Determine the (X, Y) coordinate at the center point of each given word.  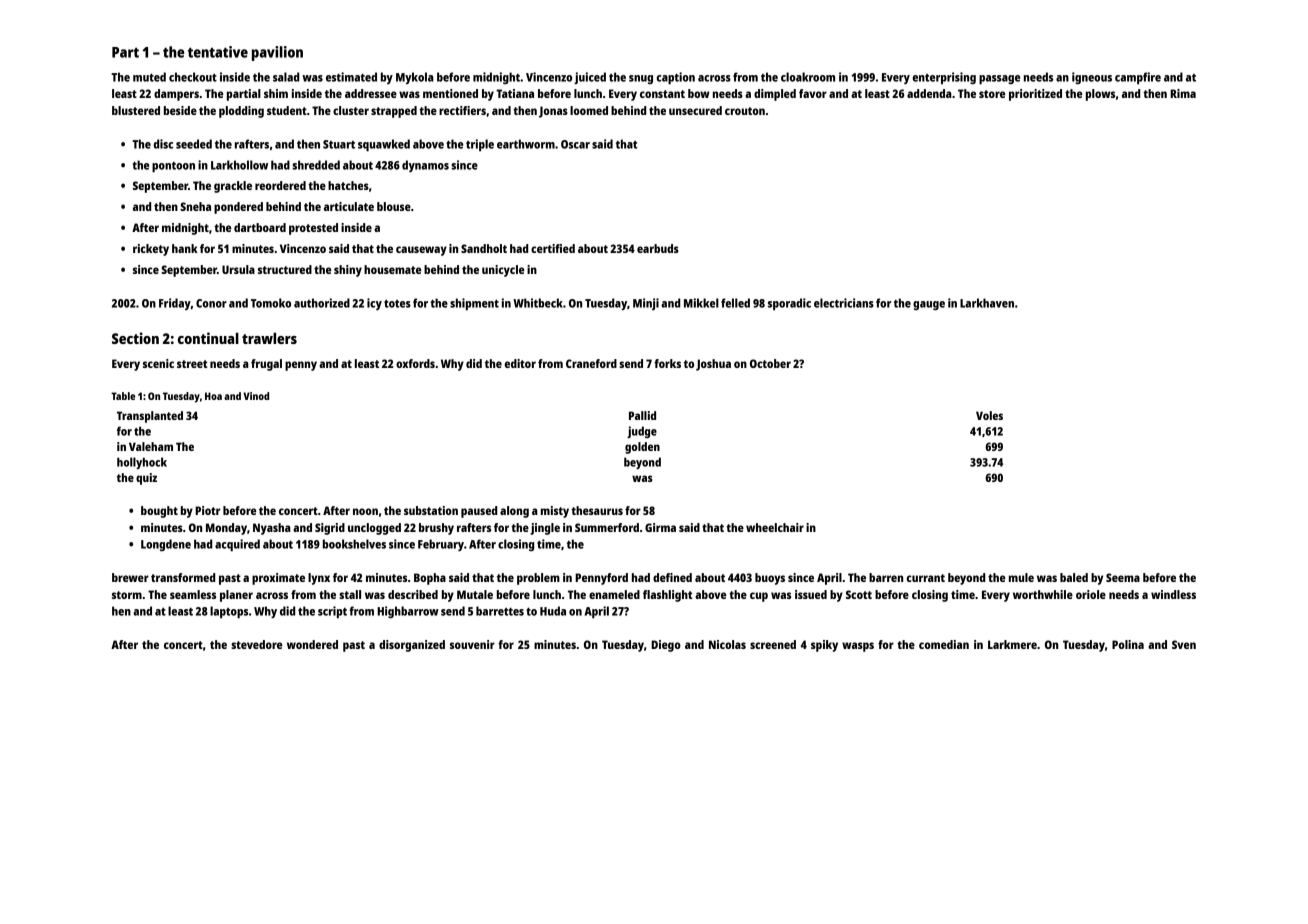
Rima (1183, 93)
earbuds (658, 248)
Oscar (575, 144)
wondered (312, 644)
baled (1074, 577)
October (770, 363)
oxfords (415, 363)
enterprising (944, 78)
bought (159, 512)
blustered (136, 110)
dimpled (775, 95)
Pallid (642, 415)
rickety (151, 250)
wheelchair (775, 527)
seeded (194, 144)
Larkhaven (987, 303)
